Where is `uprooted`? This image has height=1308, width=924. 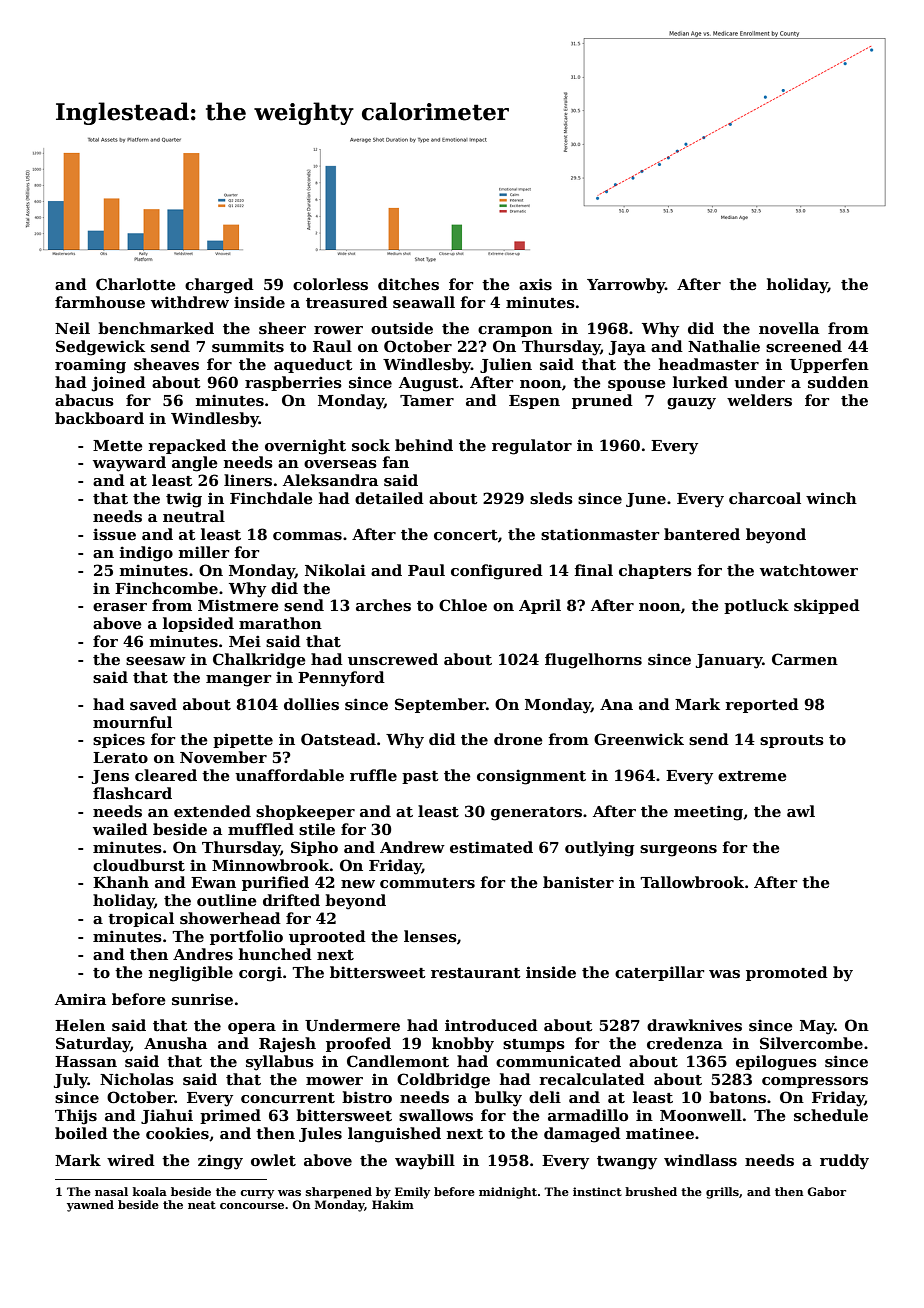
uprooted is located at coordinates (327, 937).
